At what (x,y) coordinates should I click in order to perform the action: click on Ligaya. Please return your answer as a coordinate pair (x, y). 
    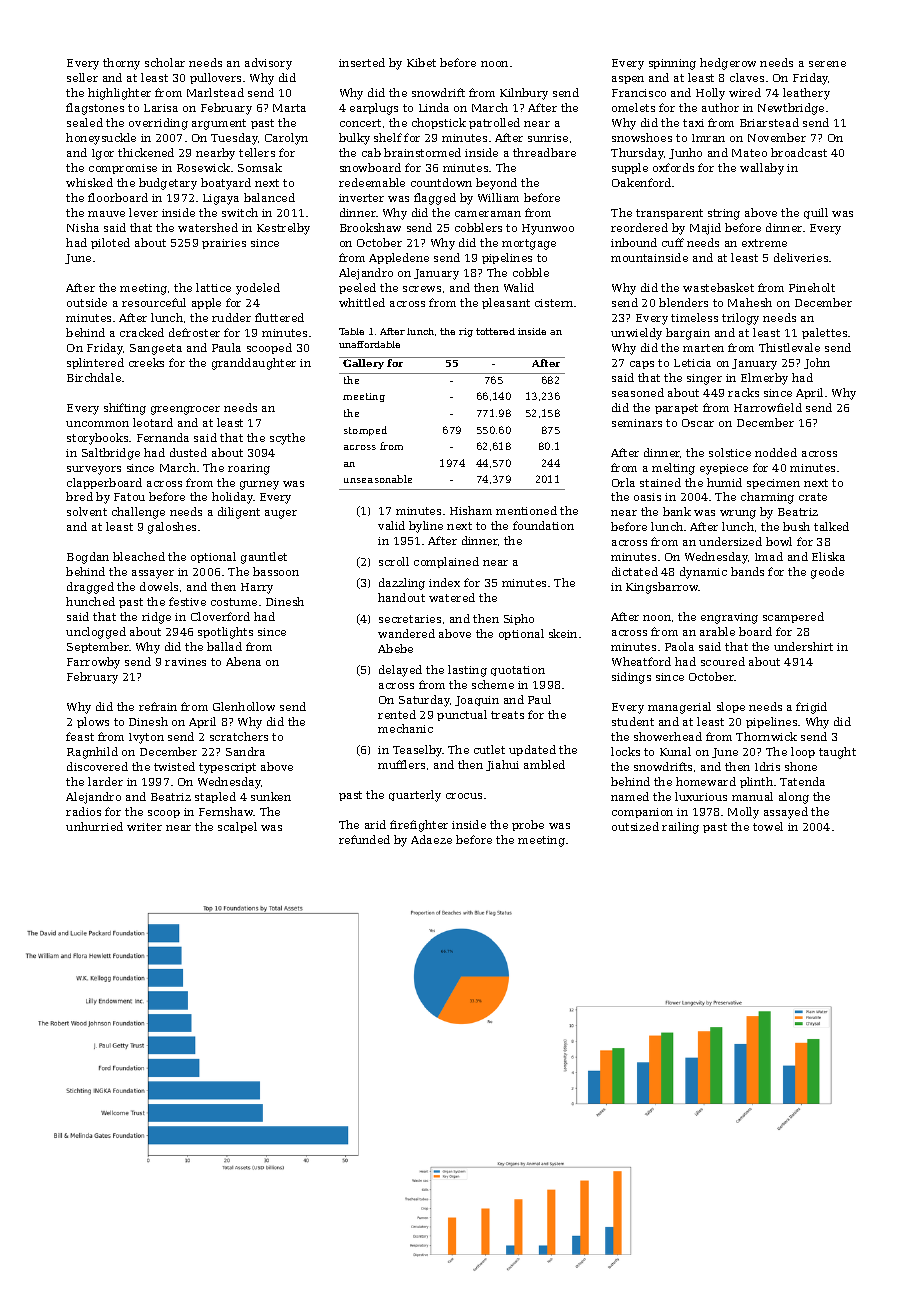
    Looking at the image, I should click on (221, 199).
